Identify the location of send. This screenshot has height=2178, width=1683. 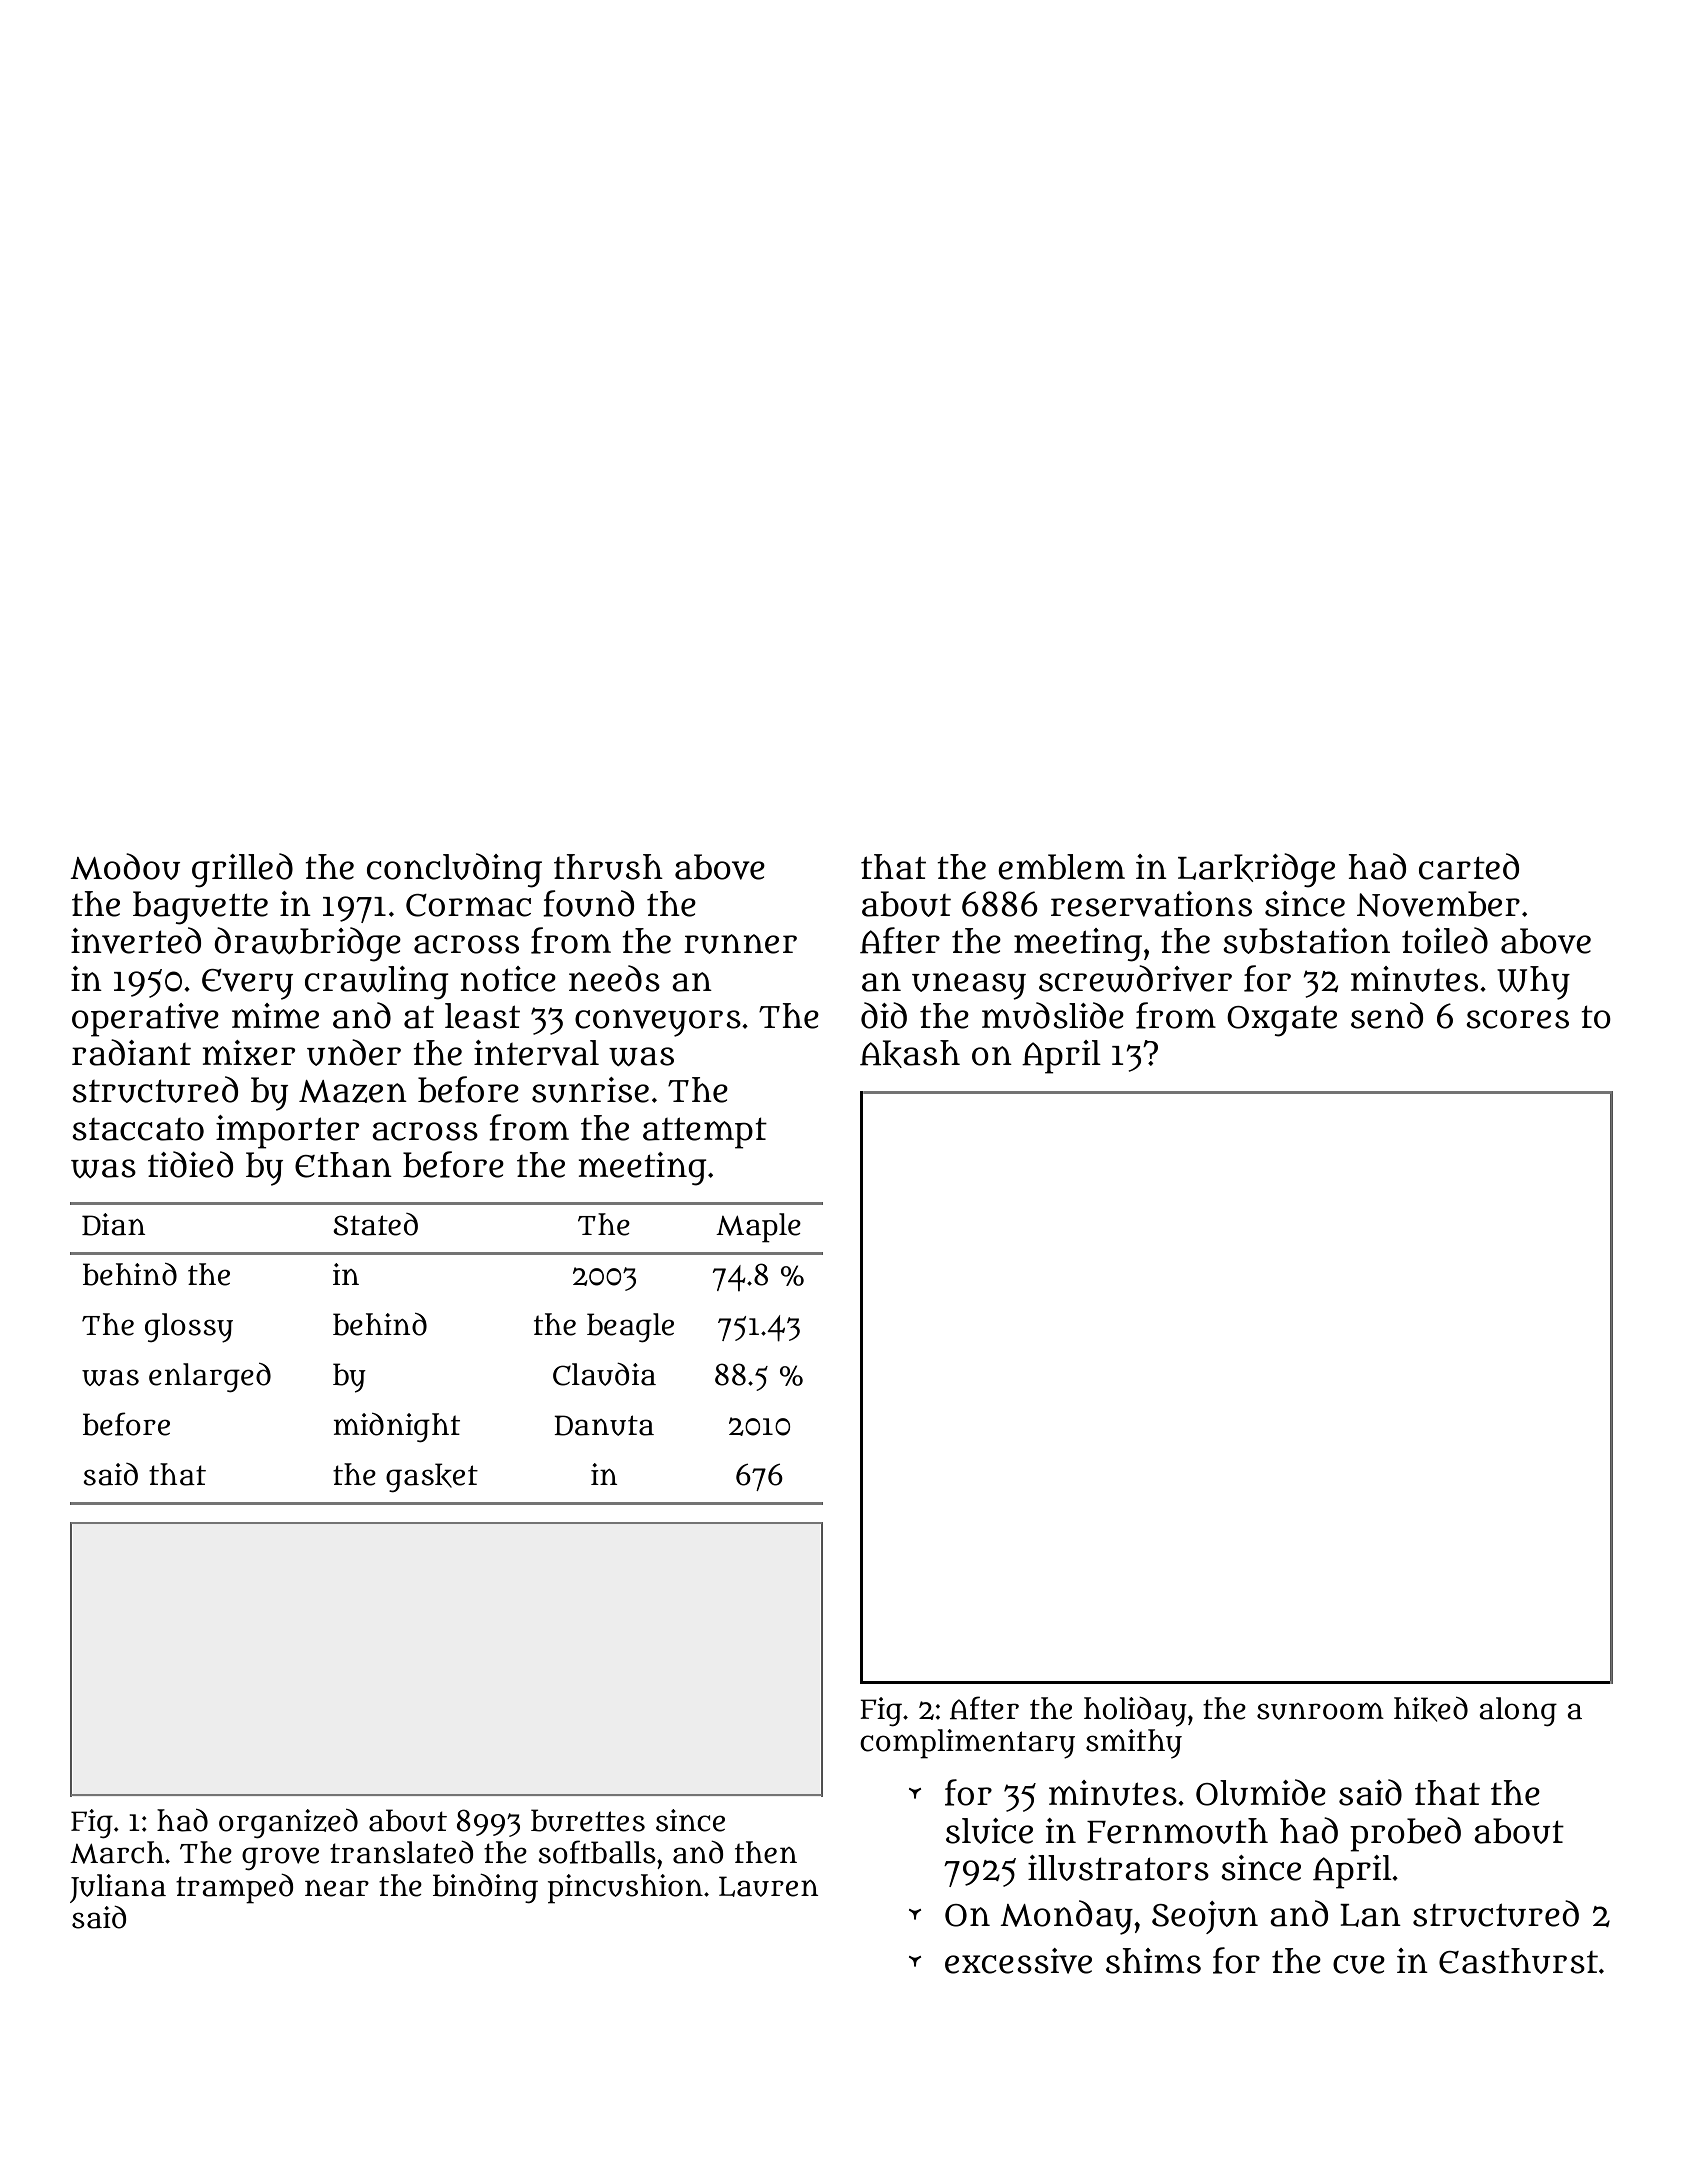
(1387, 1015).
